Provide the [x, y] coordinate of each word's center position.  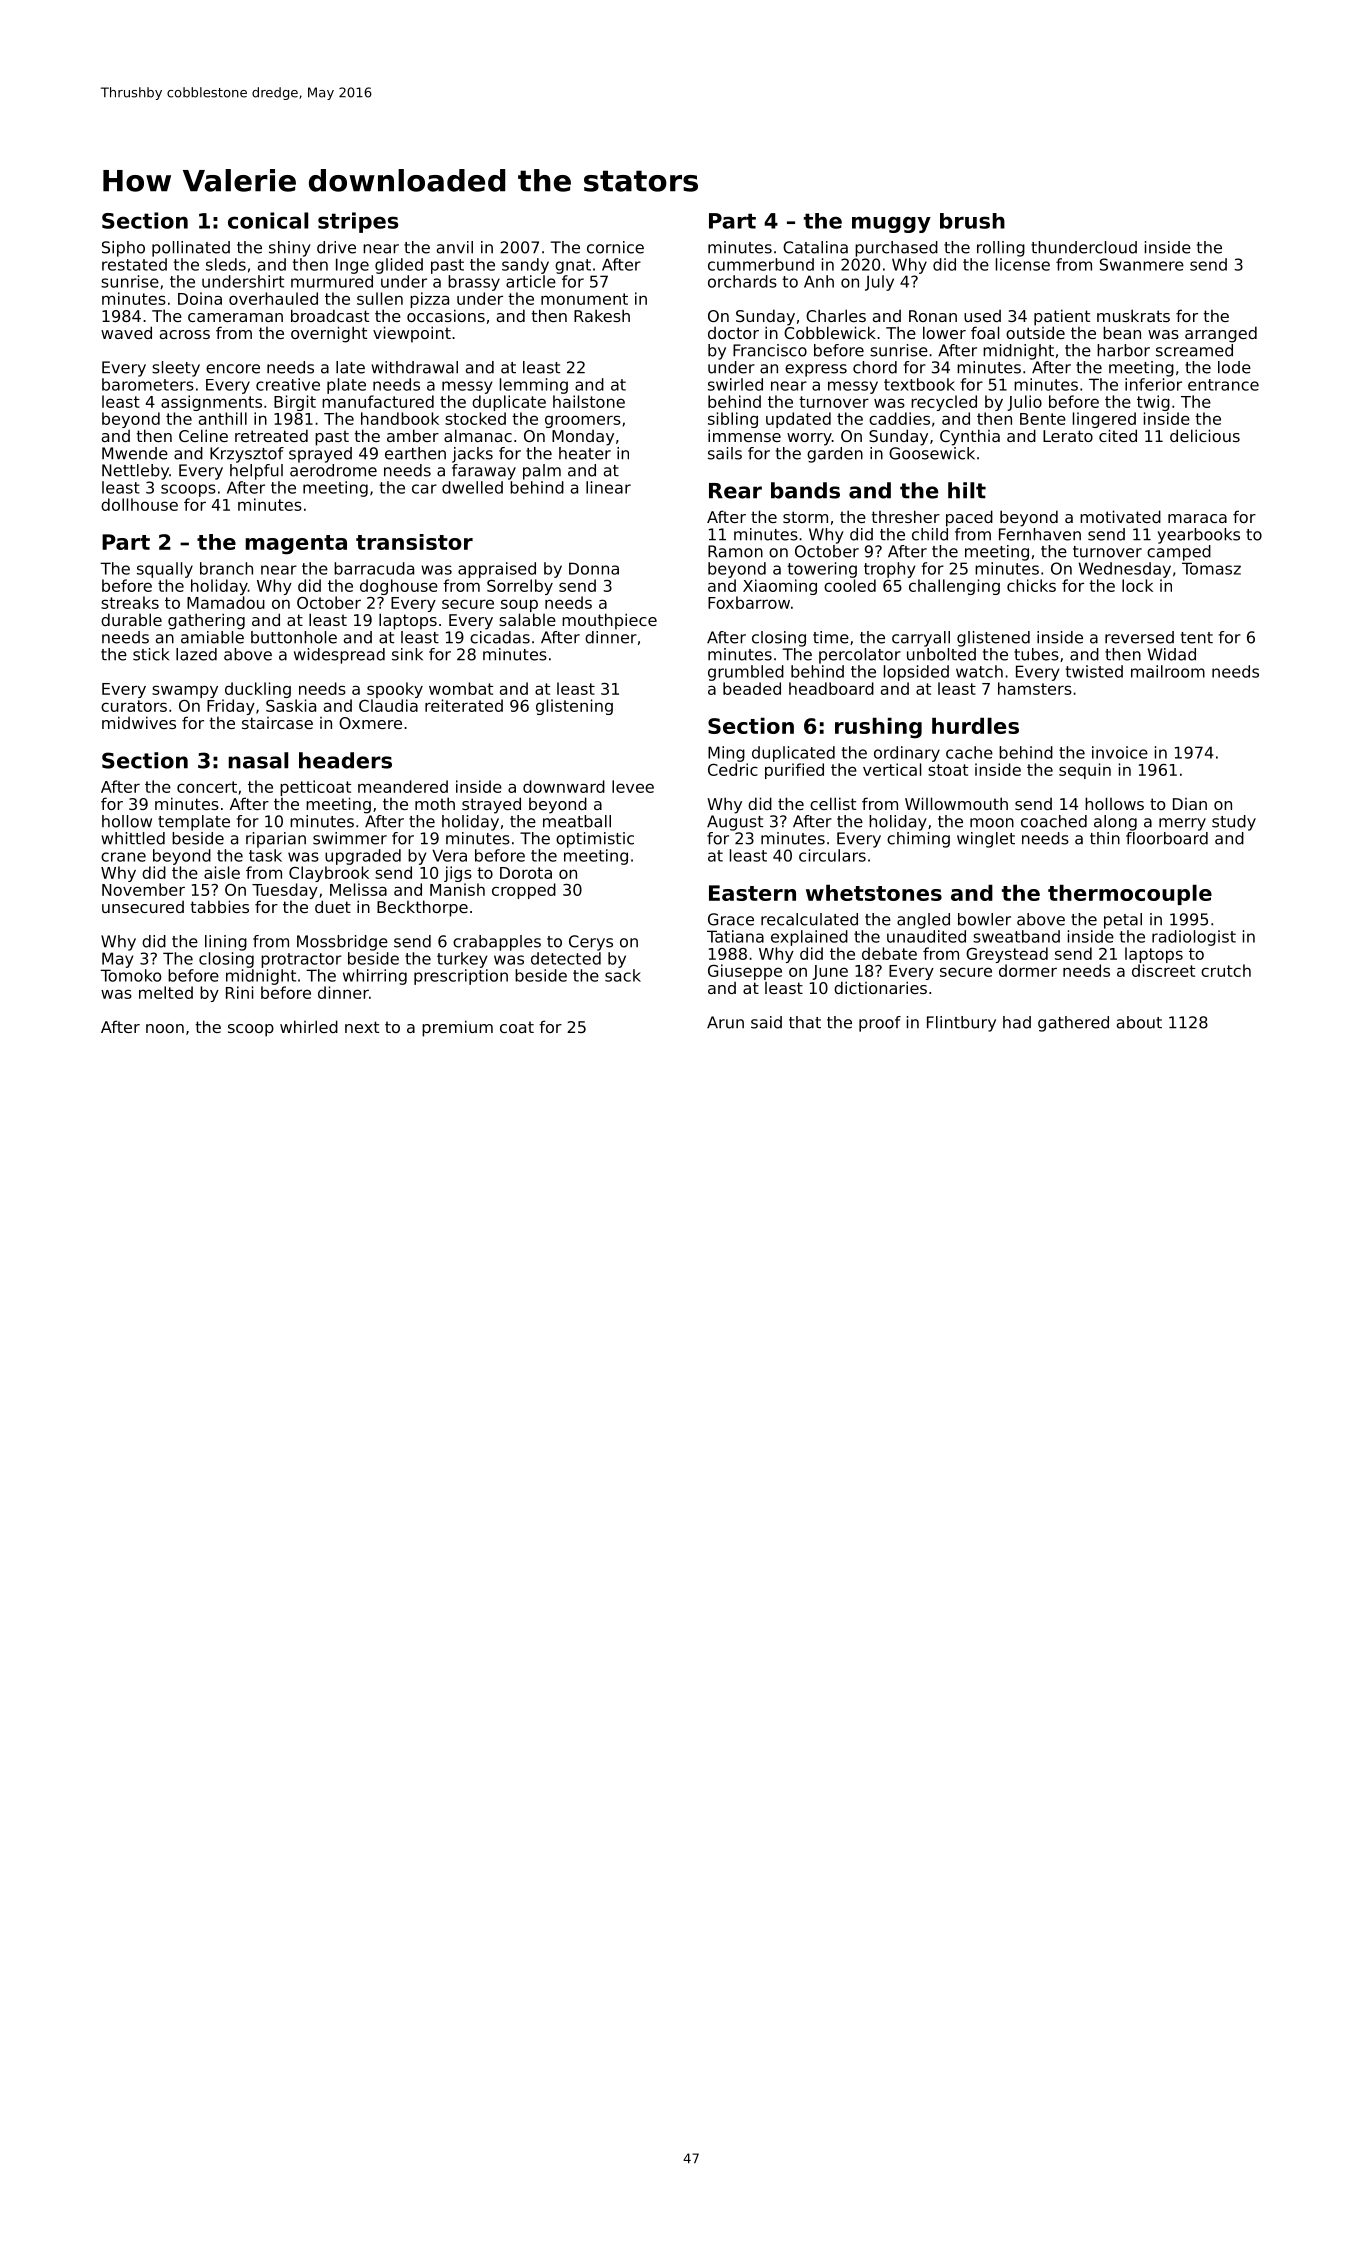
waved [126, 332]
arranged [1221, 334]
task [265, 855]
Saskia [291, 705]
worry [809, 439]
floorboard [1167, 838]
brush [972, 221]
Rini [239, 992]
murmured [332, 281]
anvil [455, 247]
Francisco [770, 350]
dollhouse [139, 504]
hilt [967, 490]
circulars [832, 855]
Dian [1190, 804]
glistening [574, 707]
